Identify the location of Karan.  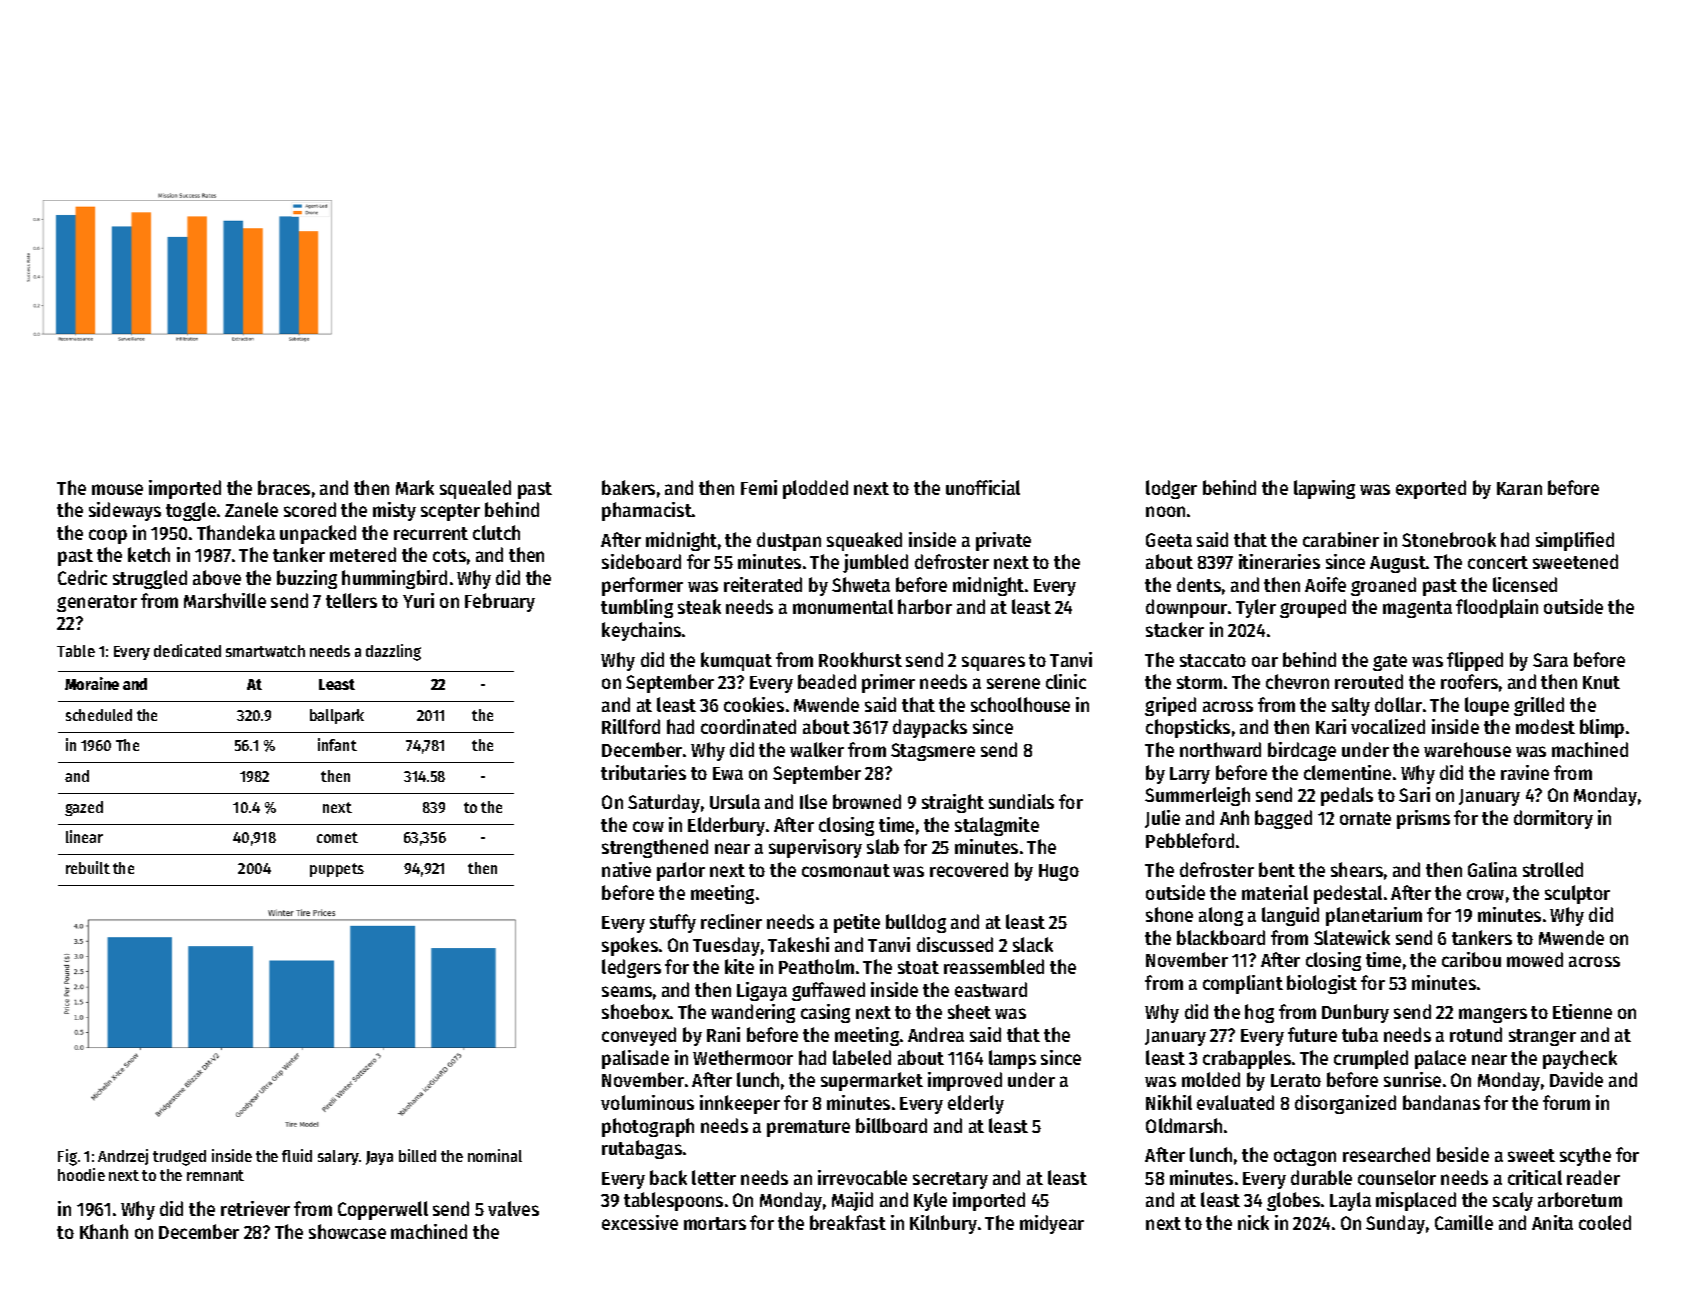
(1519, 488).
